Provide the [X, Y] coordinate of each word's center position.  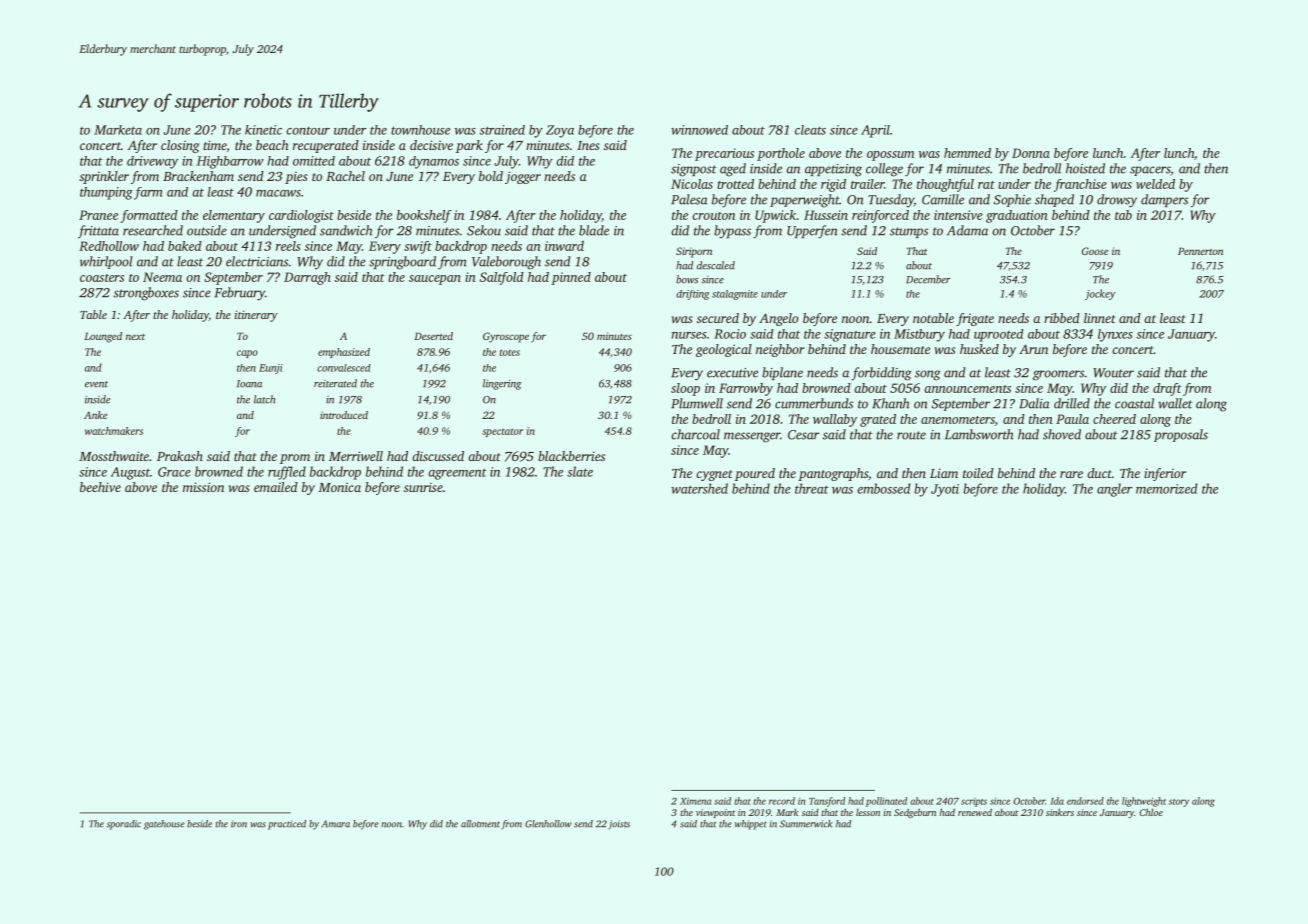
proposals [1181, 435]
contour [308, 131]
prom [295, 459]
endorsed [1085, 801]
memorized [1167, 488]
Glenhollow [548, 824]
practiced [287, 825]
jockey [1100, 294]
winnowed [699, 130]
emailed [276, 487]
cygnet [714, 475]
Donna [1031, 153]
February [240, 294]
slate [580, 471]
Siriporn [694, 252]
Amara [336, 824]
